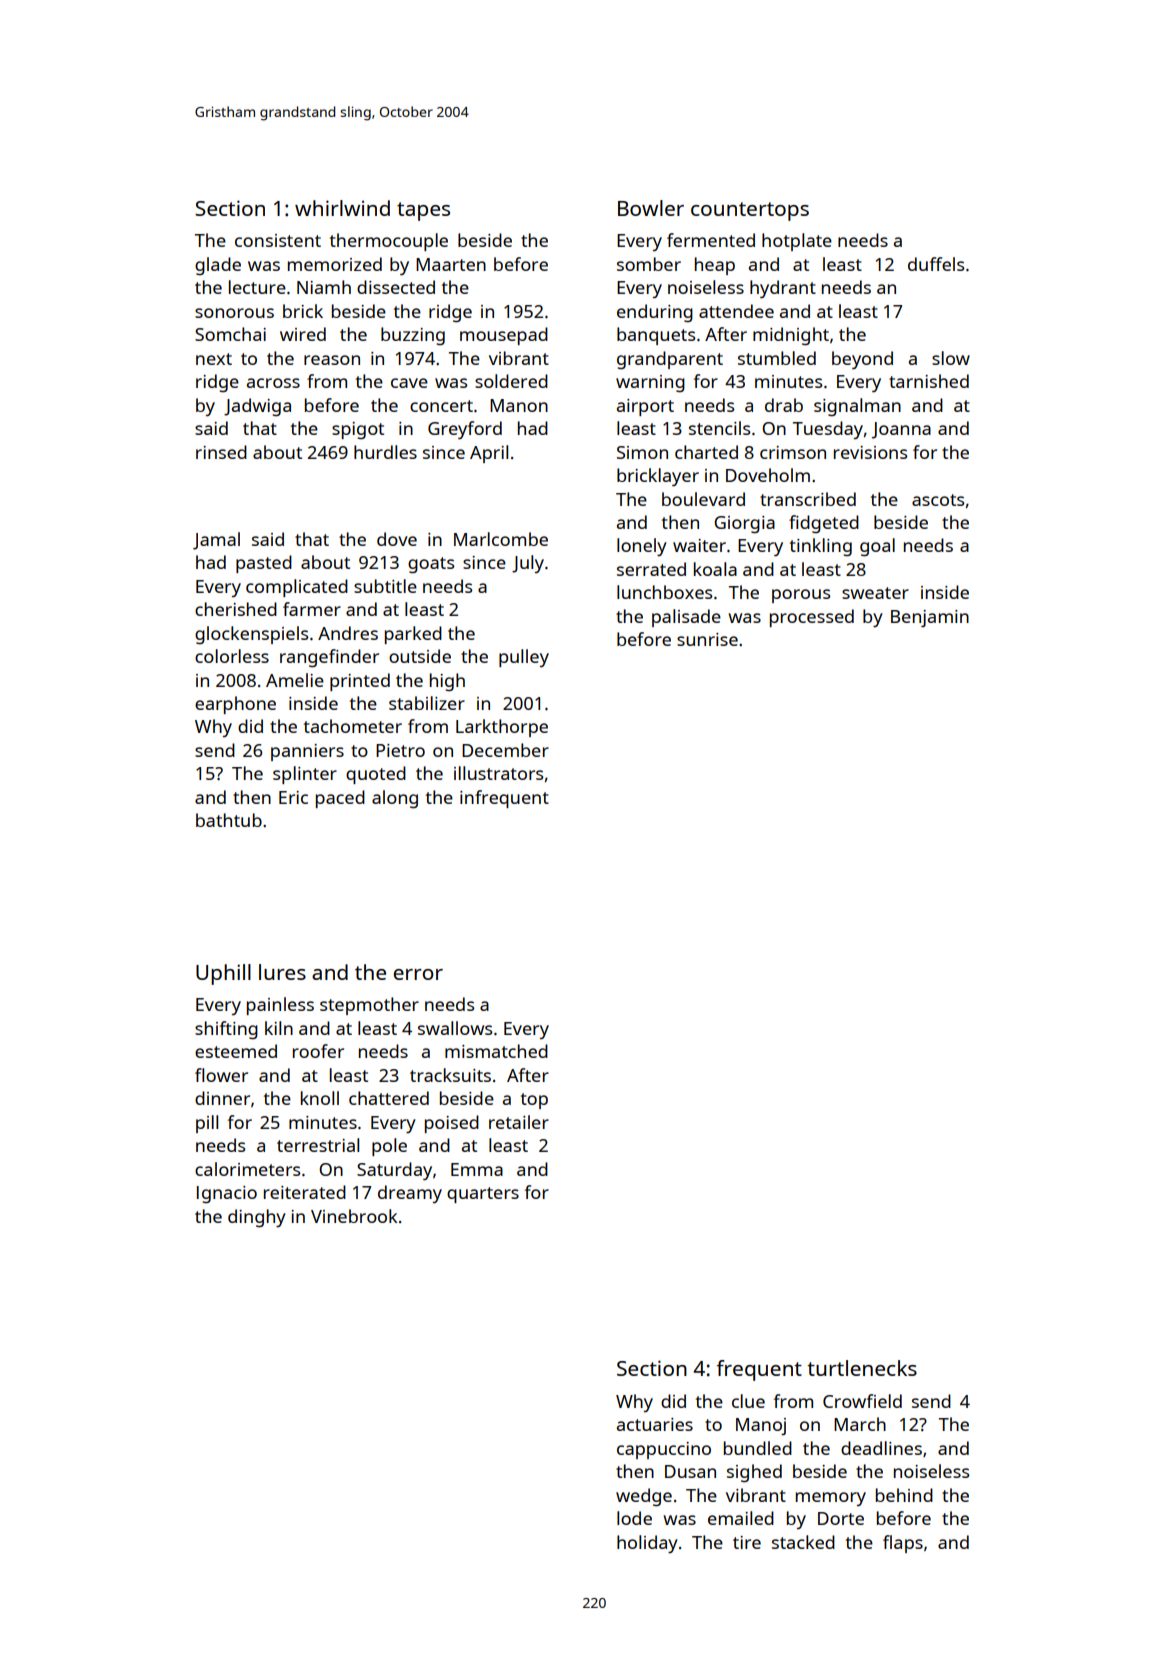  What do you see at coordinates (644, 1497) in the page?
I see `wedge` at bounding box center [644, 1497].
